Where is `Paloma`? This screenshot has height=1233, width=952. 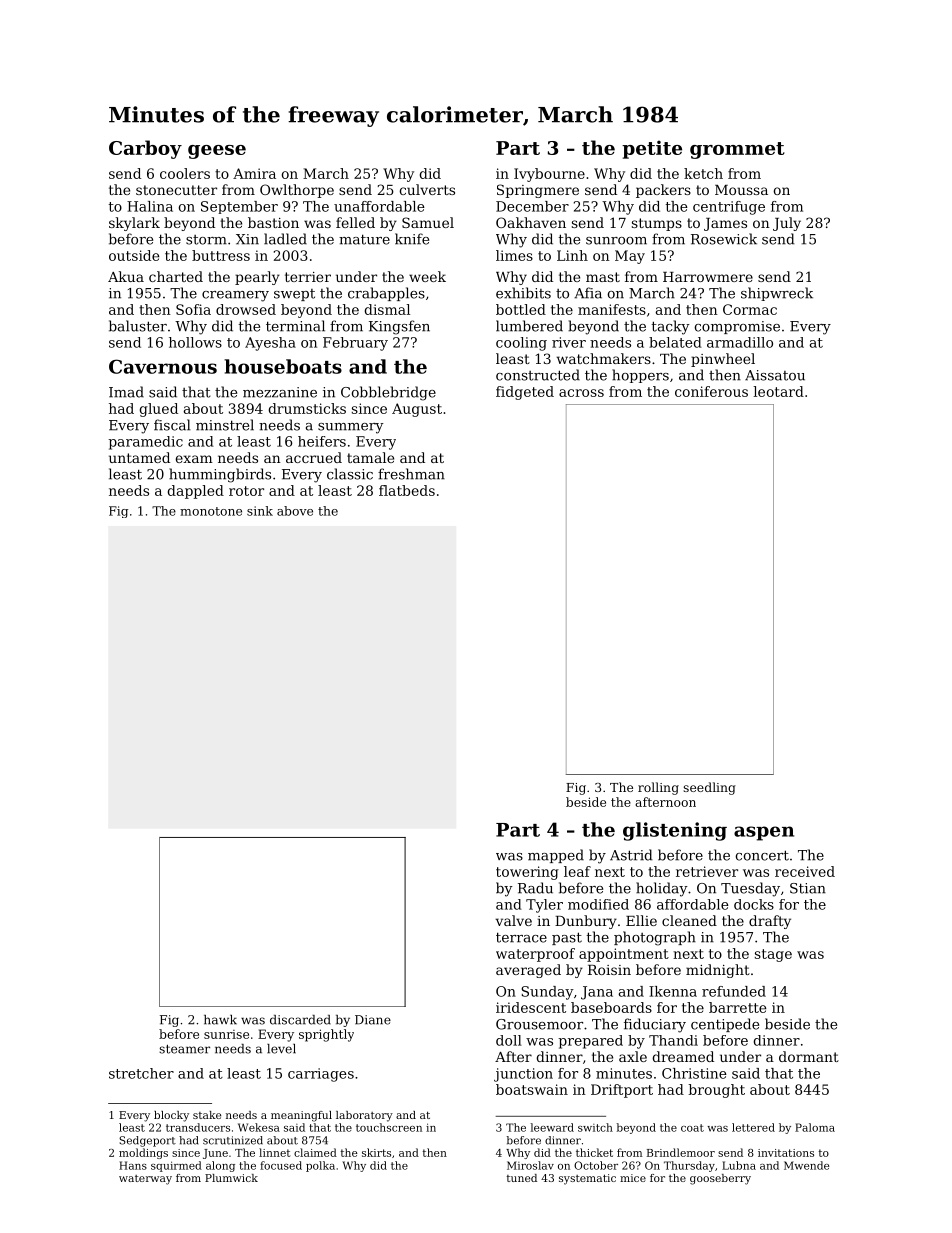 Paloma is located at coordinates (815, 1127).
